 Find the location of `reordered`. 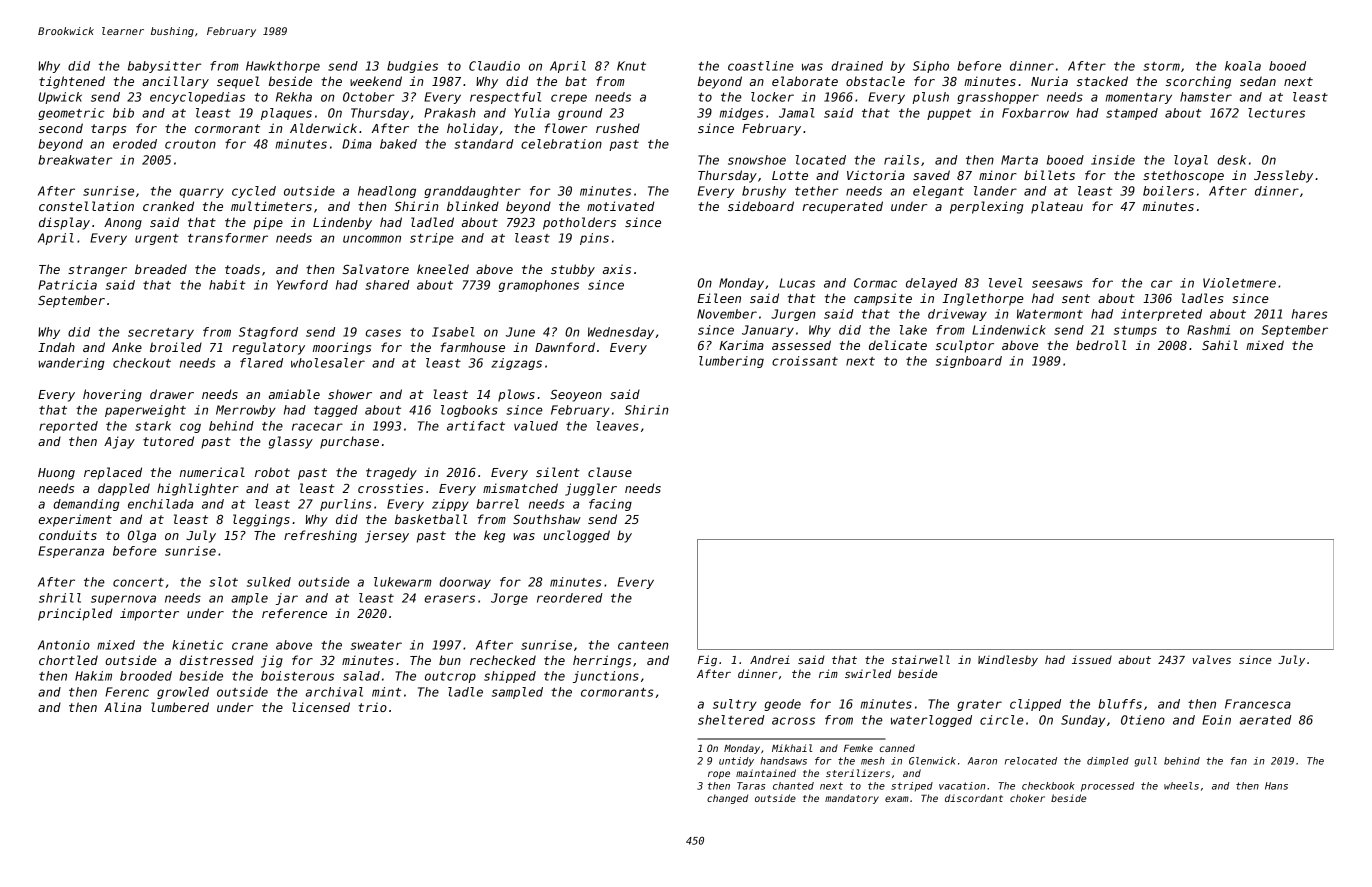

reordered is located at coordinates (570, 598).
